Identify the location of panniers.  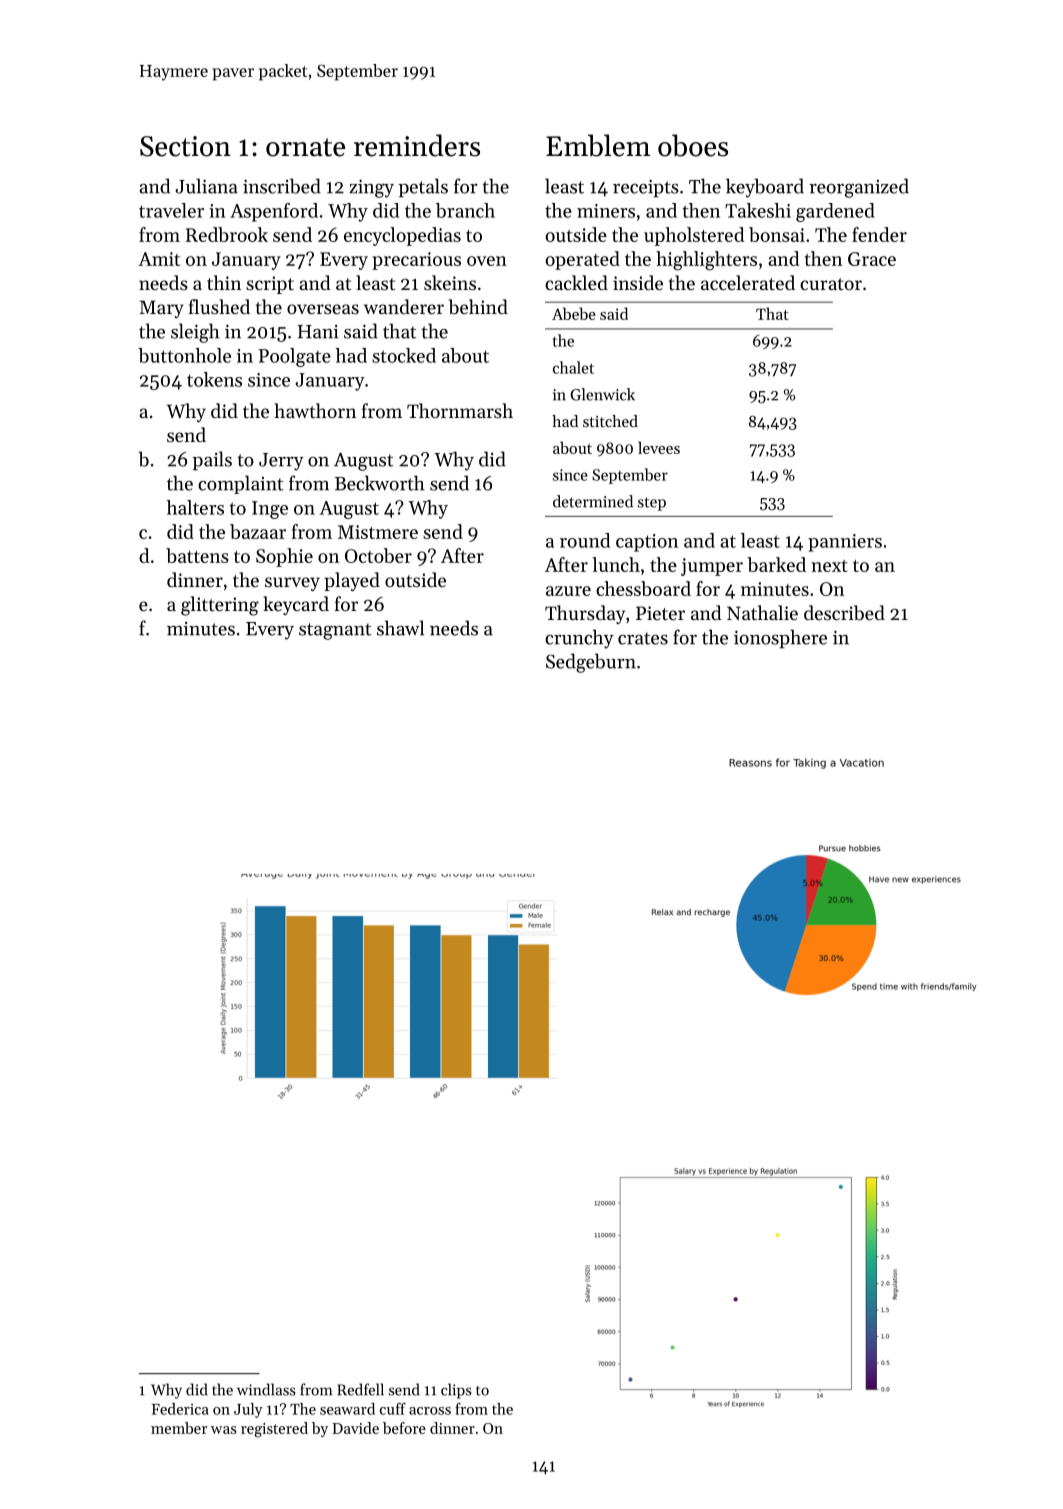
(845, 543).
